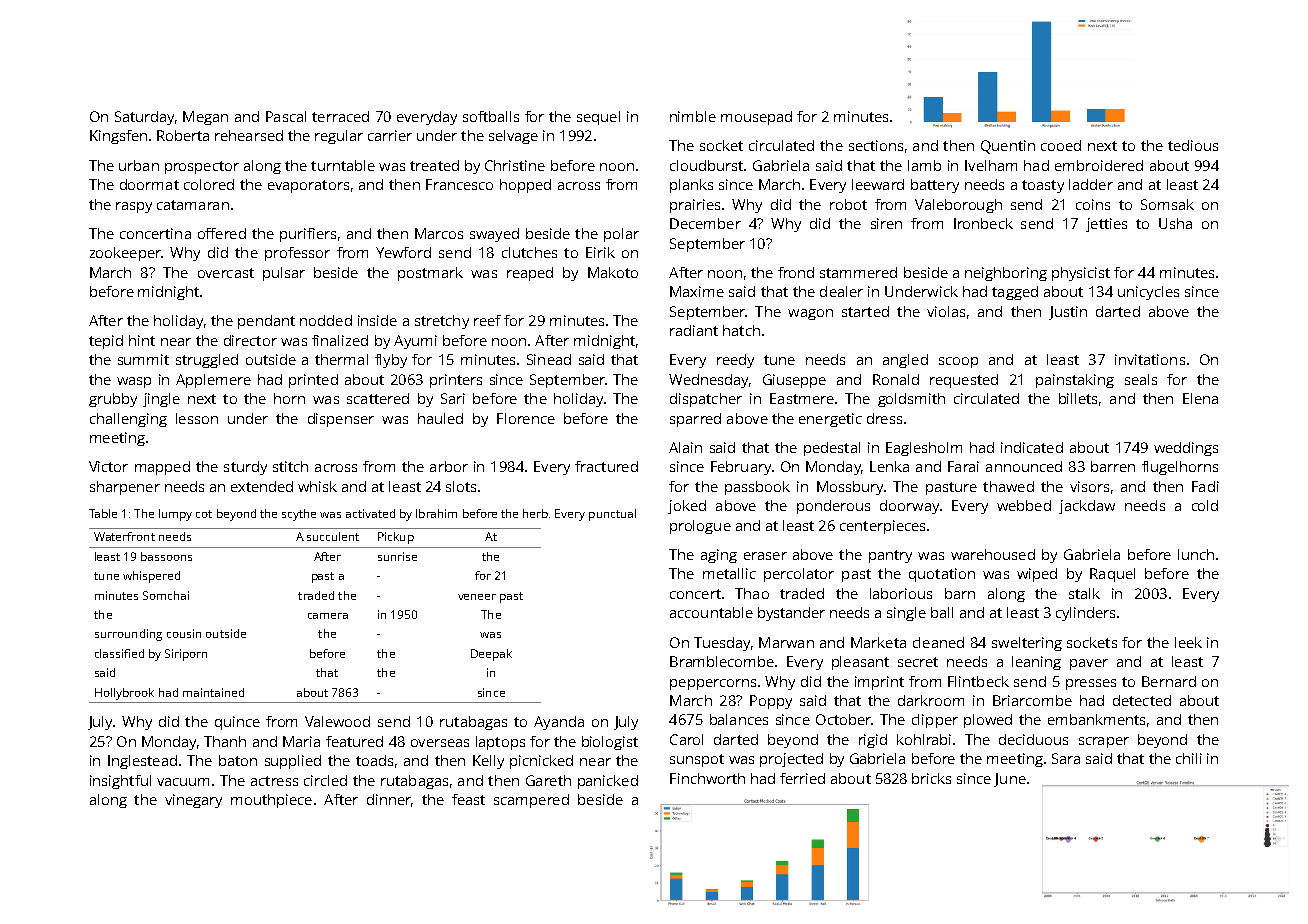 The image size is (1308, 924). I want to click on polar, so click(621, 235).
